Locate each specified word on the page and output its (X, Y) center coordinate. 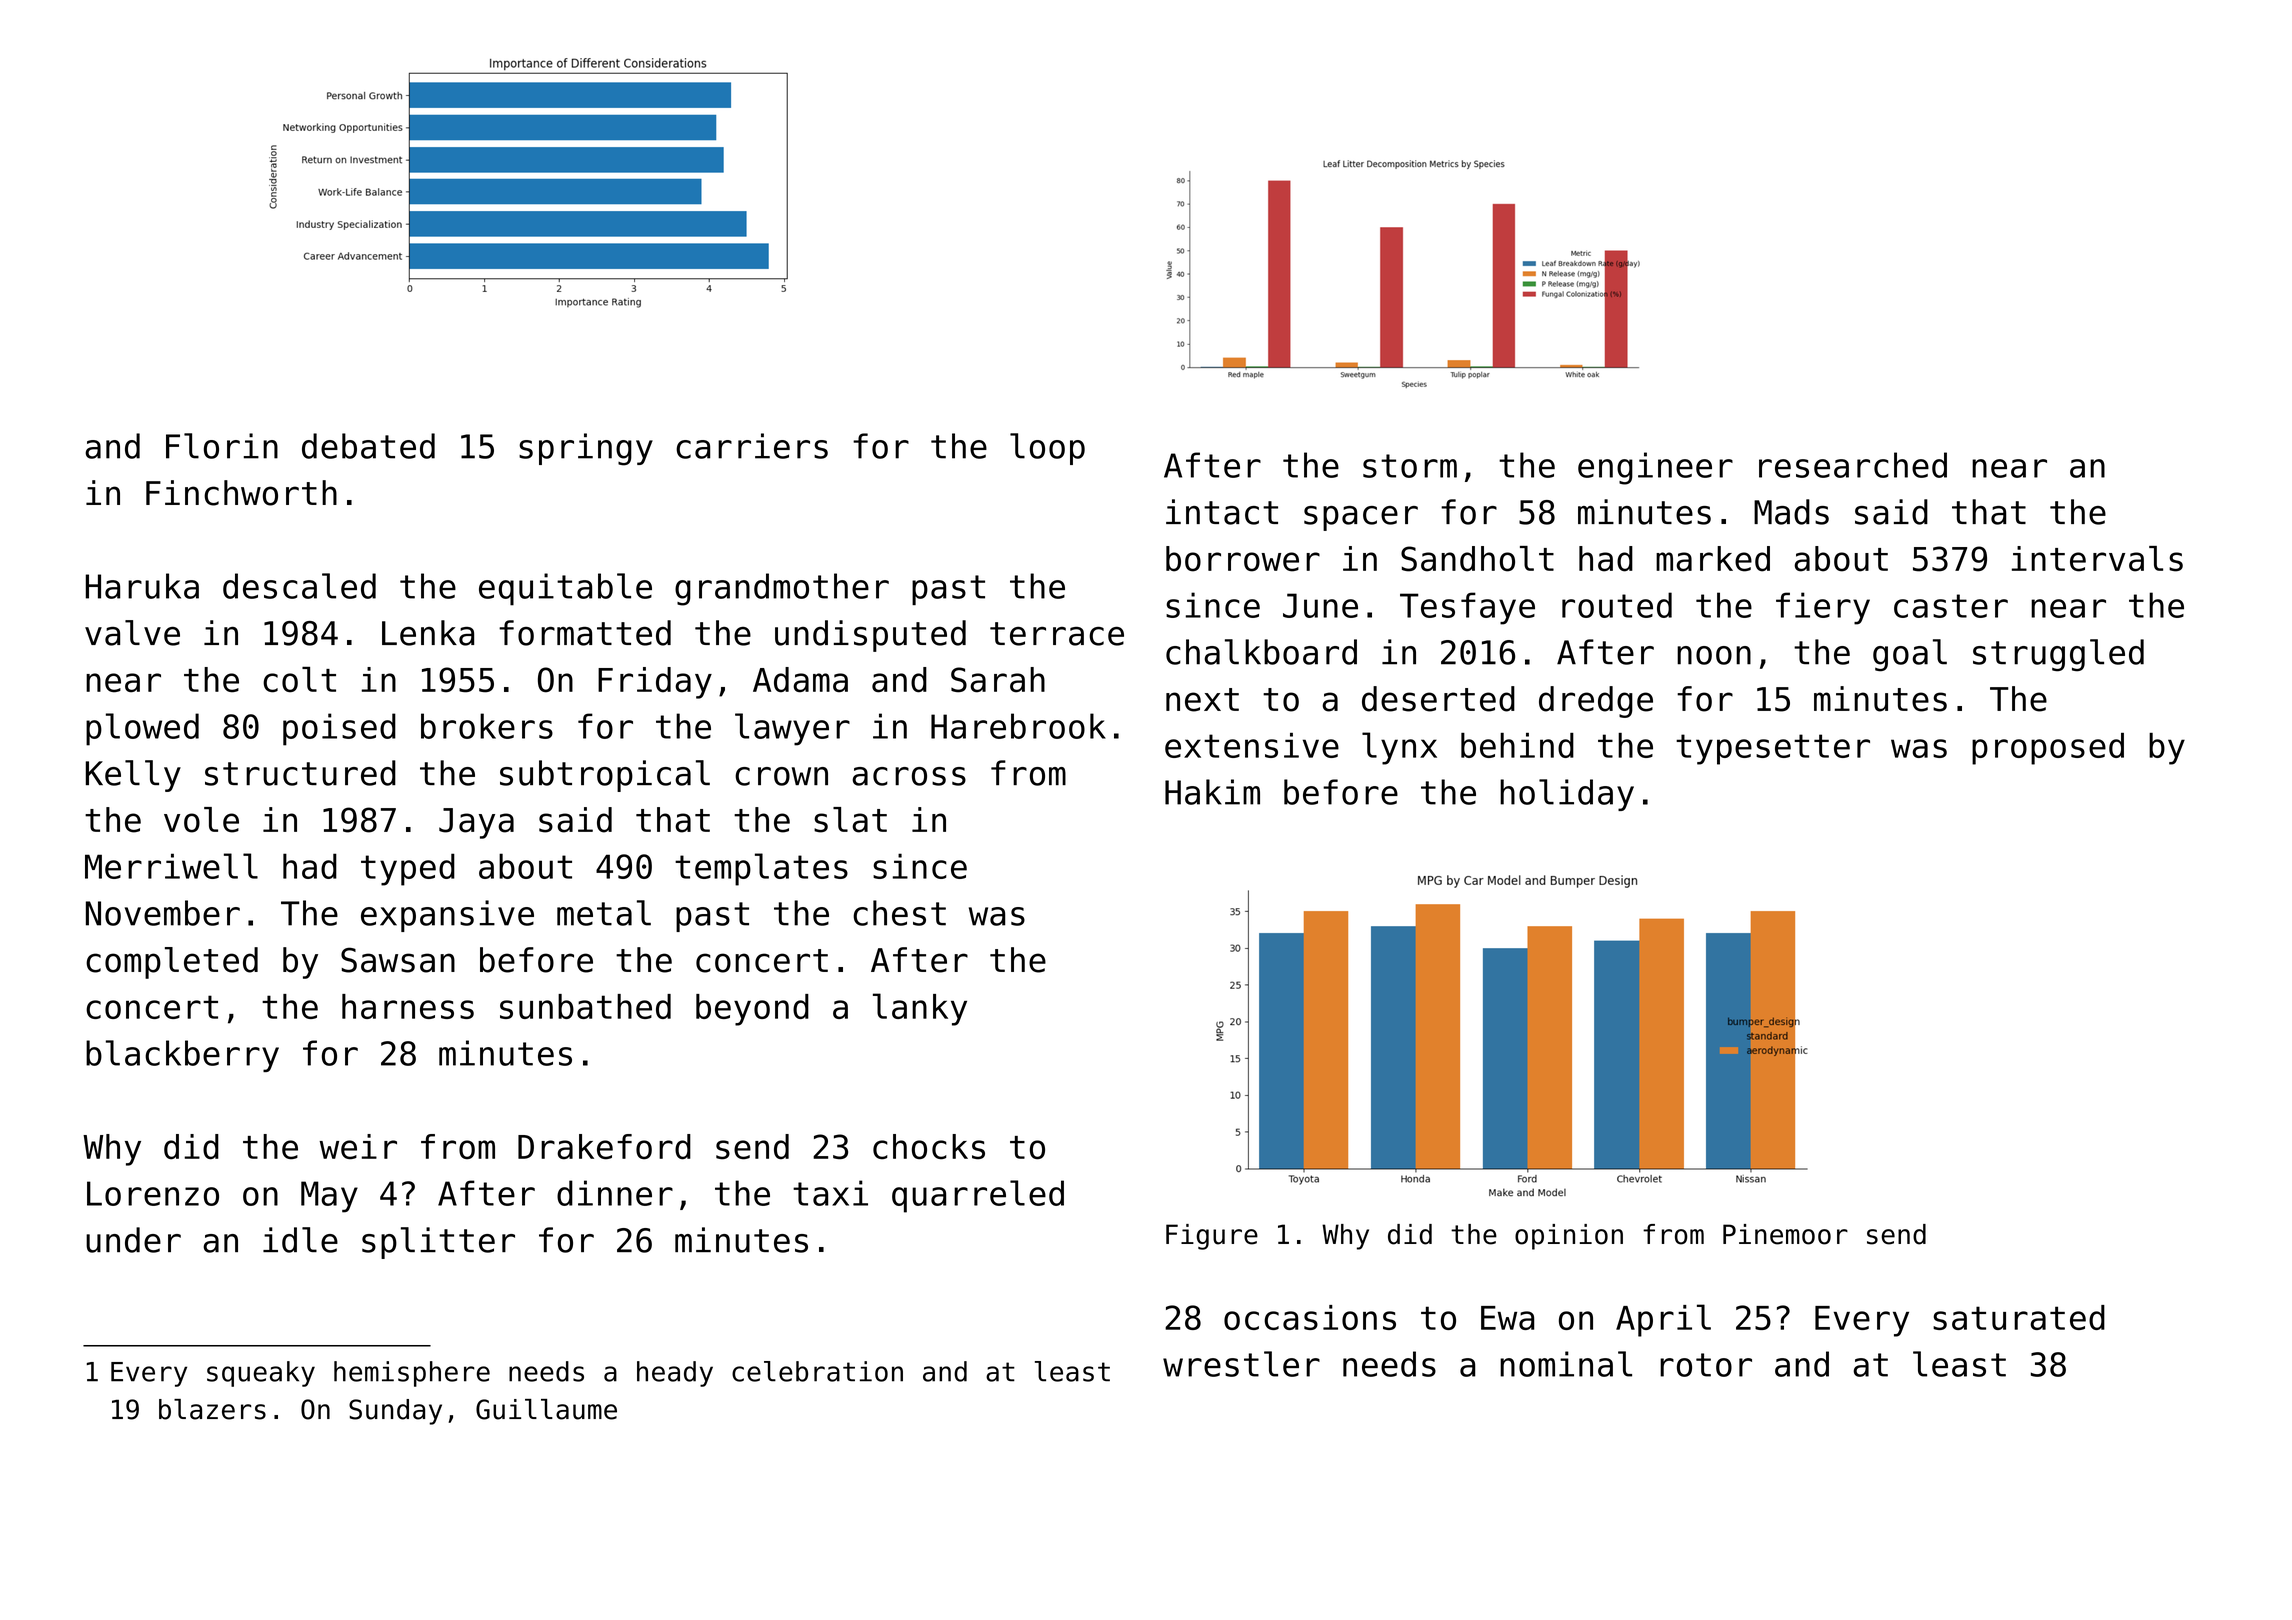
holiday (1567, 795)
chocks (929, 1147)
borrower (1243, 559)
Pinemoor (1785, 1234)
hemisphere (412, 1374)
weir (358, 1147)
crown (781, 776)
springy (586, 449)
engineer (1655, 468)
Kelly (133, 776)
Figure (1212, 1237)
